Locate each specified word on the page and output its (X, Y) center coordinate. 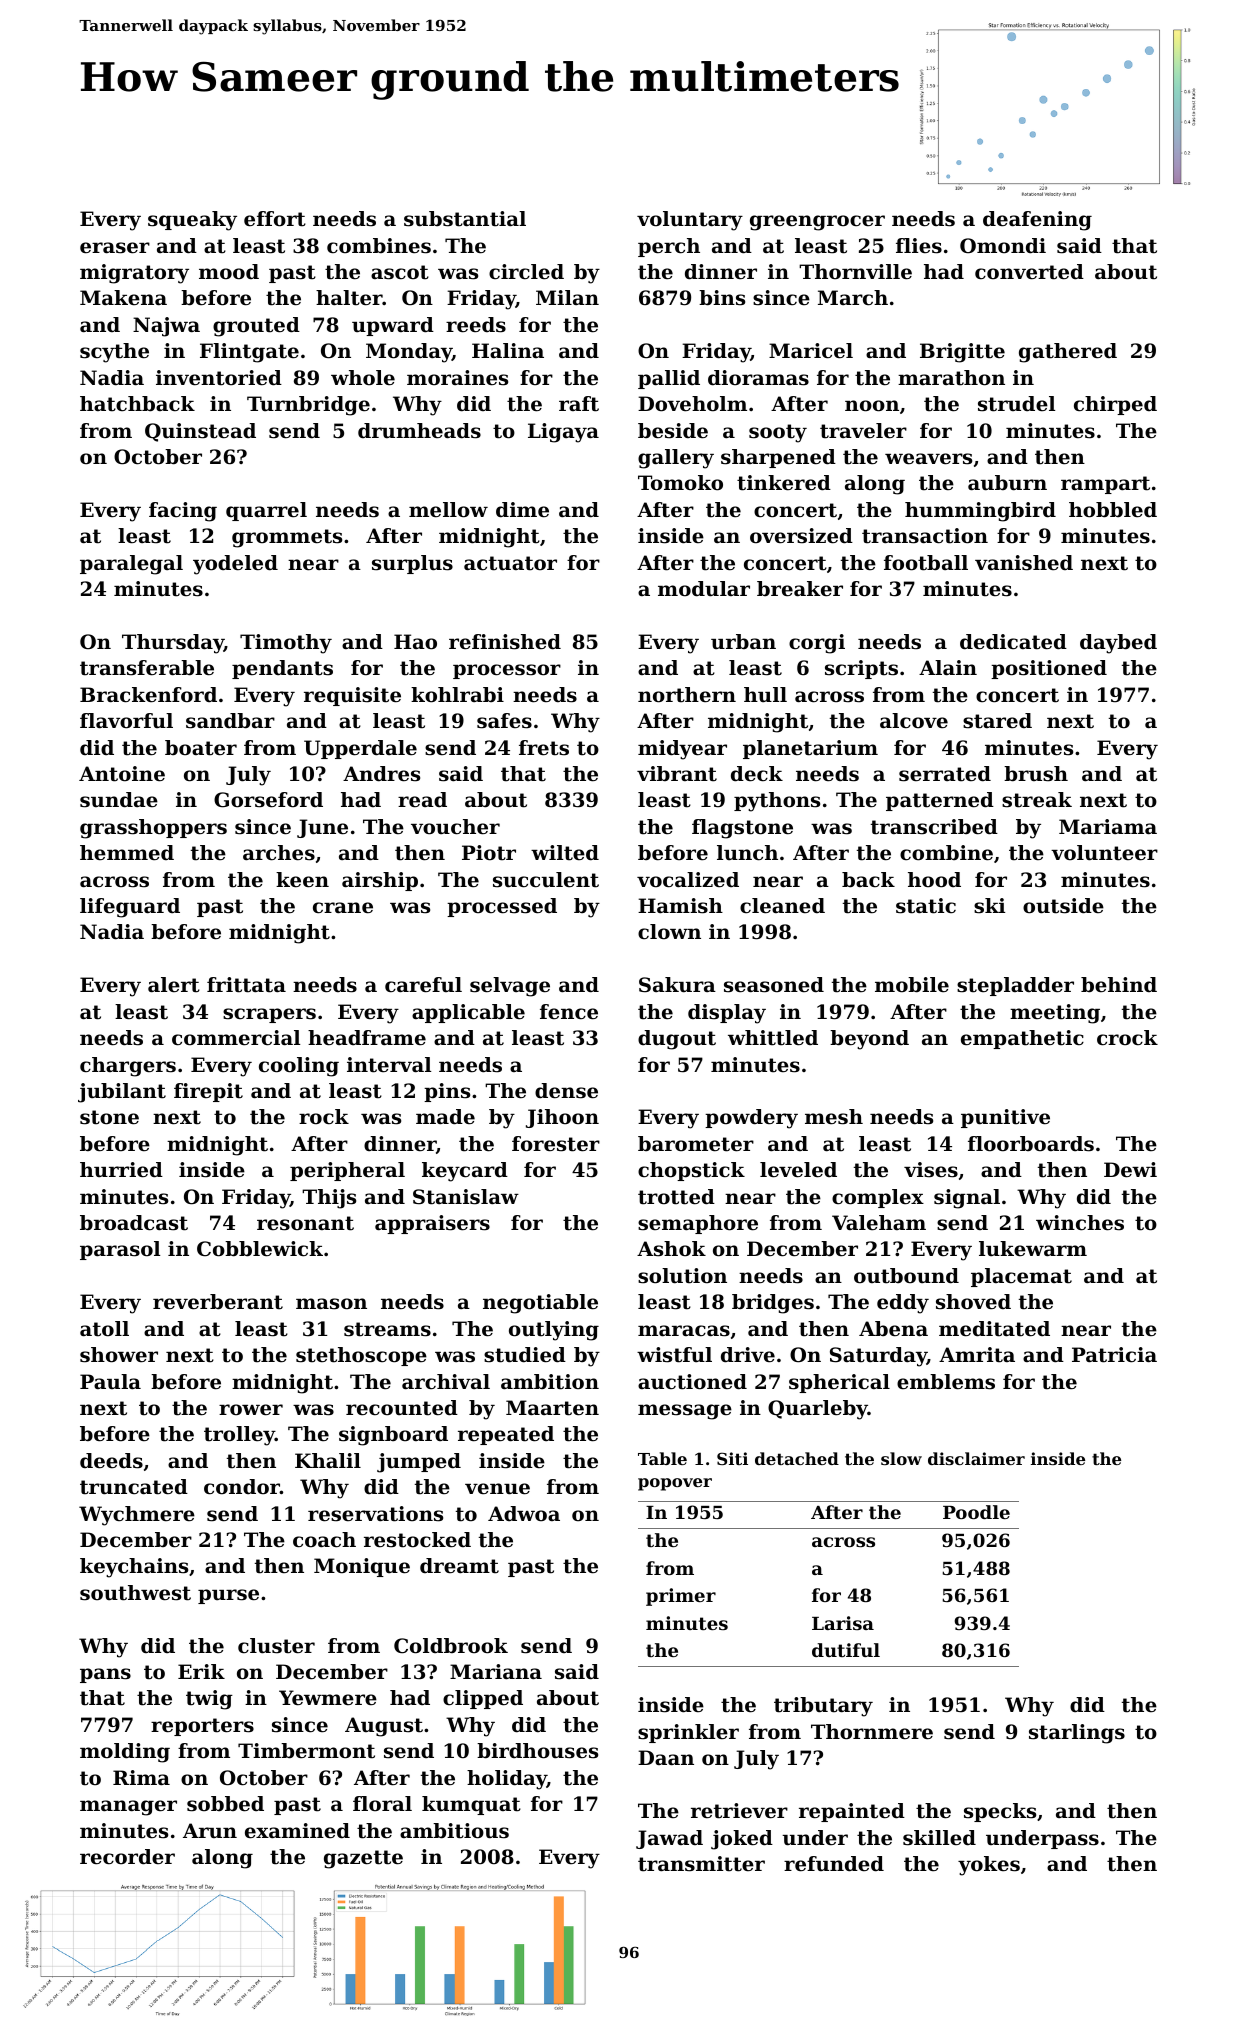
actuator (510, 563)
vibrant (677, 774)
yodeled (235, 565)
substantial (465, 219)
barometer (696, 1144)
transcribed (934, 827)
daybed (1118, 644)
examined (297, 1831)
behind (1119, 985)
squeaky (192, 221)
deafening (1037, 221)
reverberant (218, 1302)
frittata (246, 985)
